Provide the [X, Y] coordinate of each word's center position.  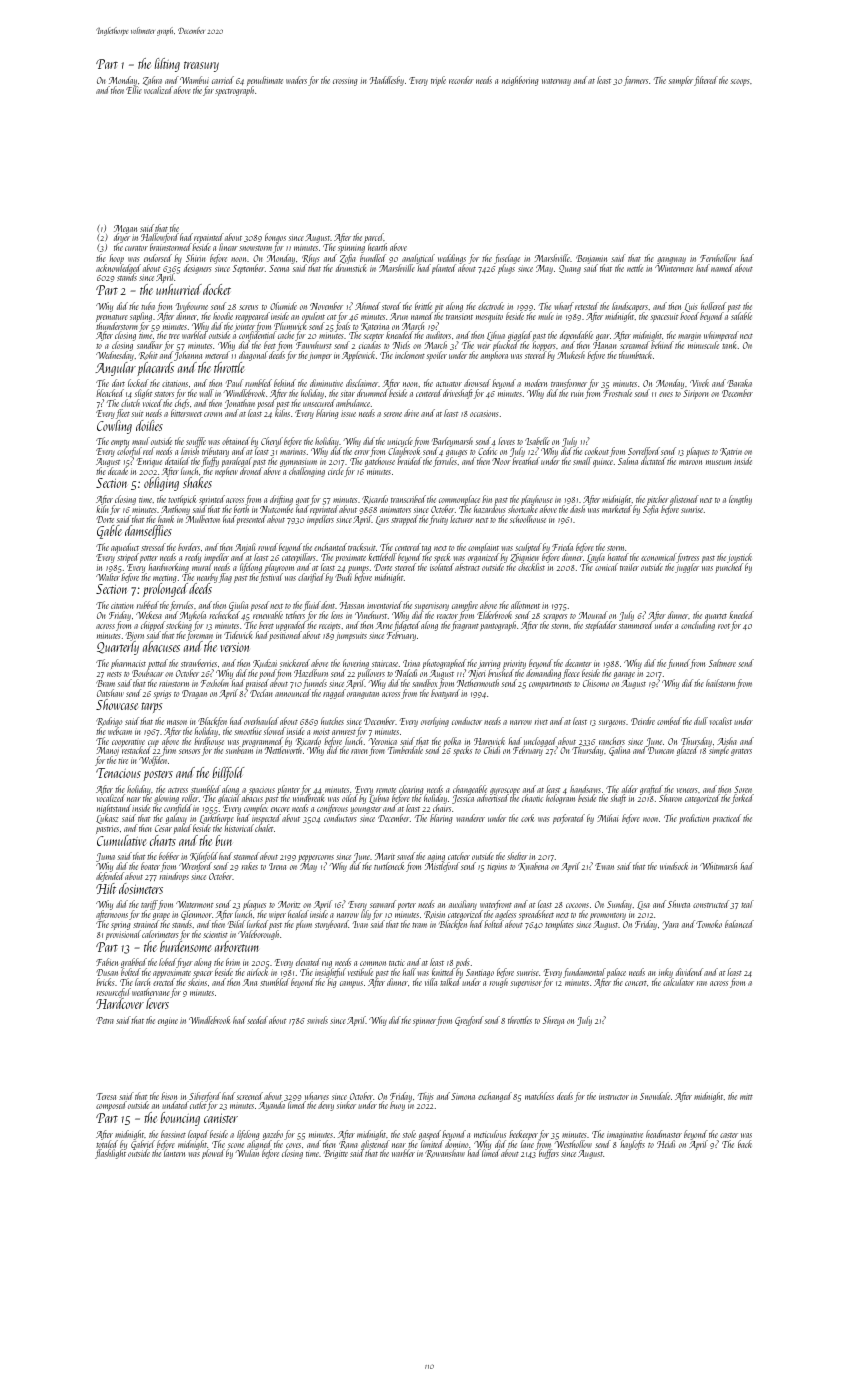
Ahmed [367, 306]
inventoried [384, 605]
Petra [105, 1020]
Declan [261, 693]
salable [741, 316]
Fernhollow [718, 258]
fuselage [507, 259]
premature [112, 318]
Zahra [152, 80]
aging [436, 859]
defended [109, 877]
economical [659, 558]
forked [742, 799]
